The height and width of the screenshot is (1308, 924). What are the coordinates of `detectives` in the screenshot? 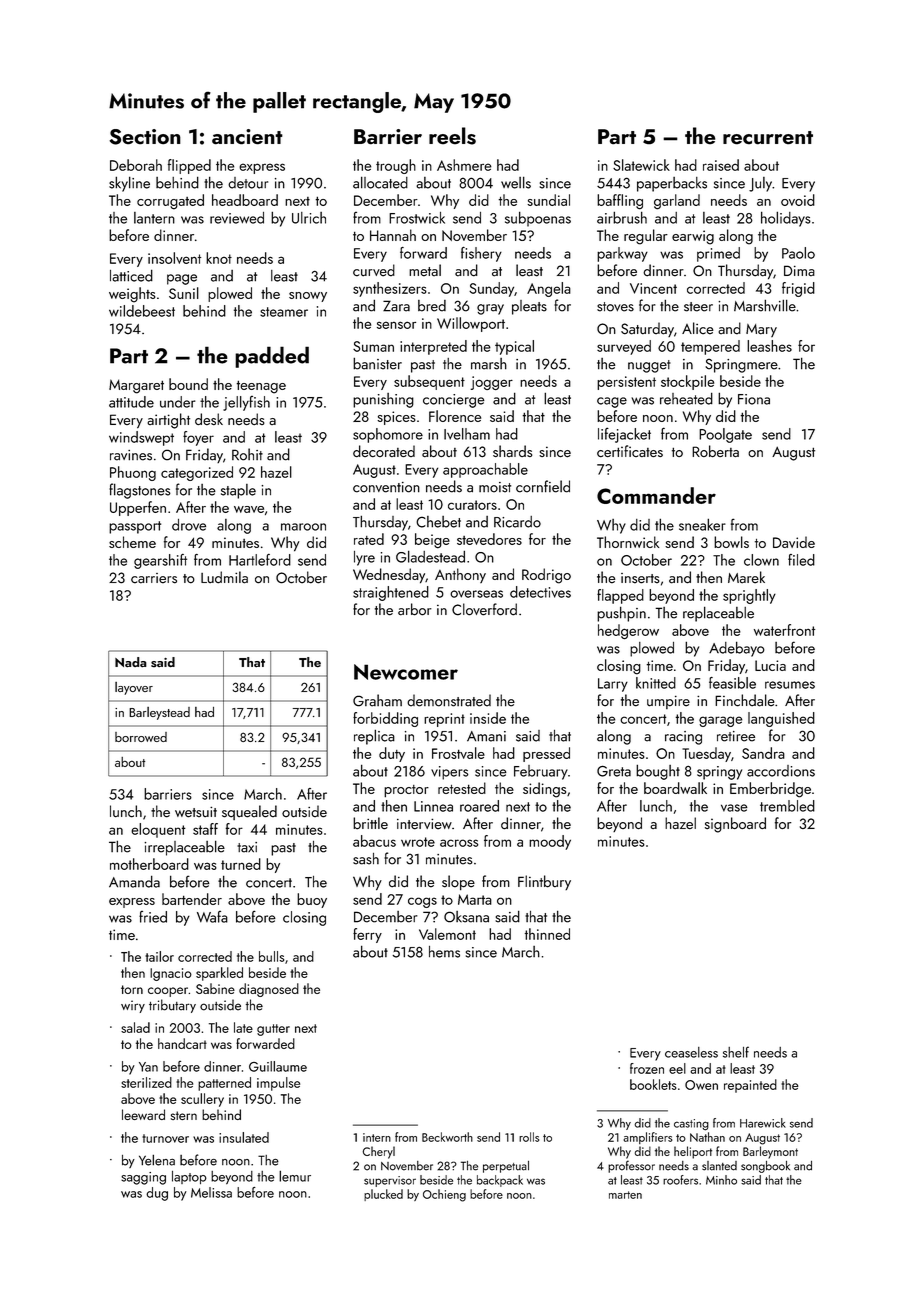 It's located at (540, 592).
